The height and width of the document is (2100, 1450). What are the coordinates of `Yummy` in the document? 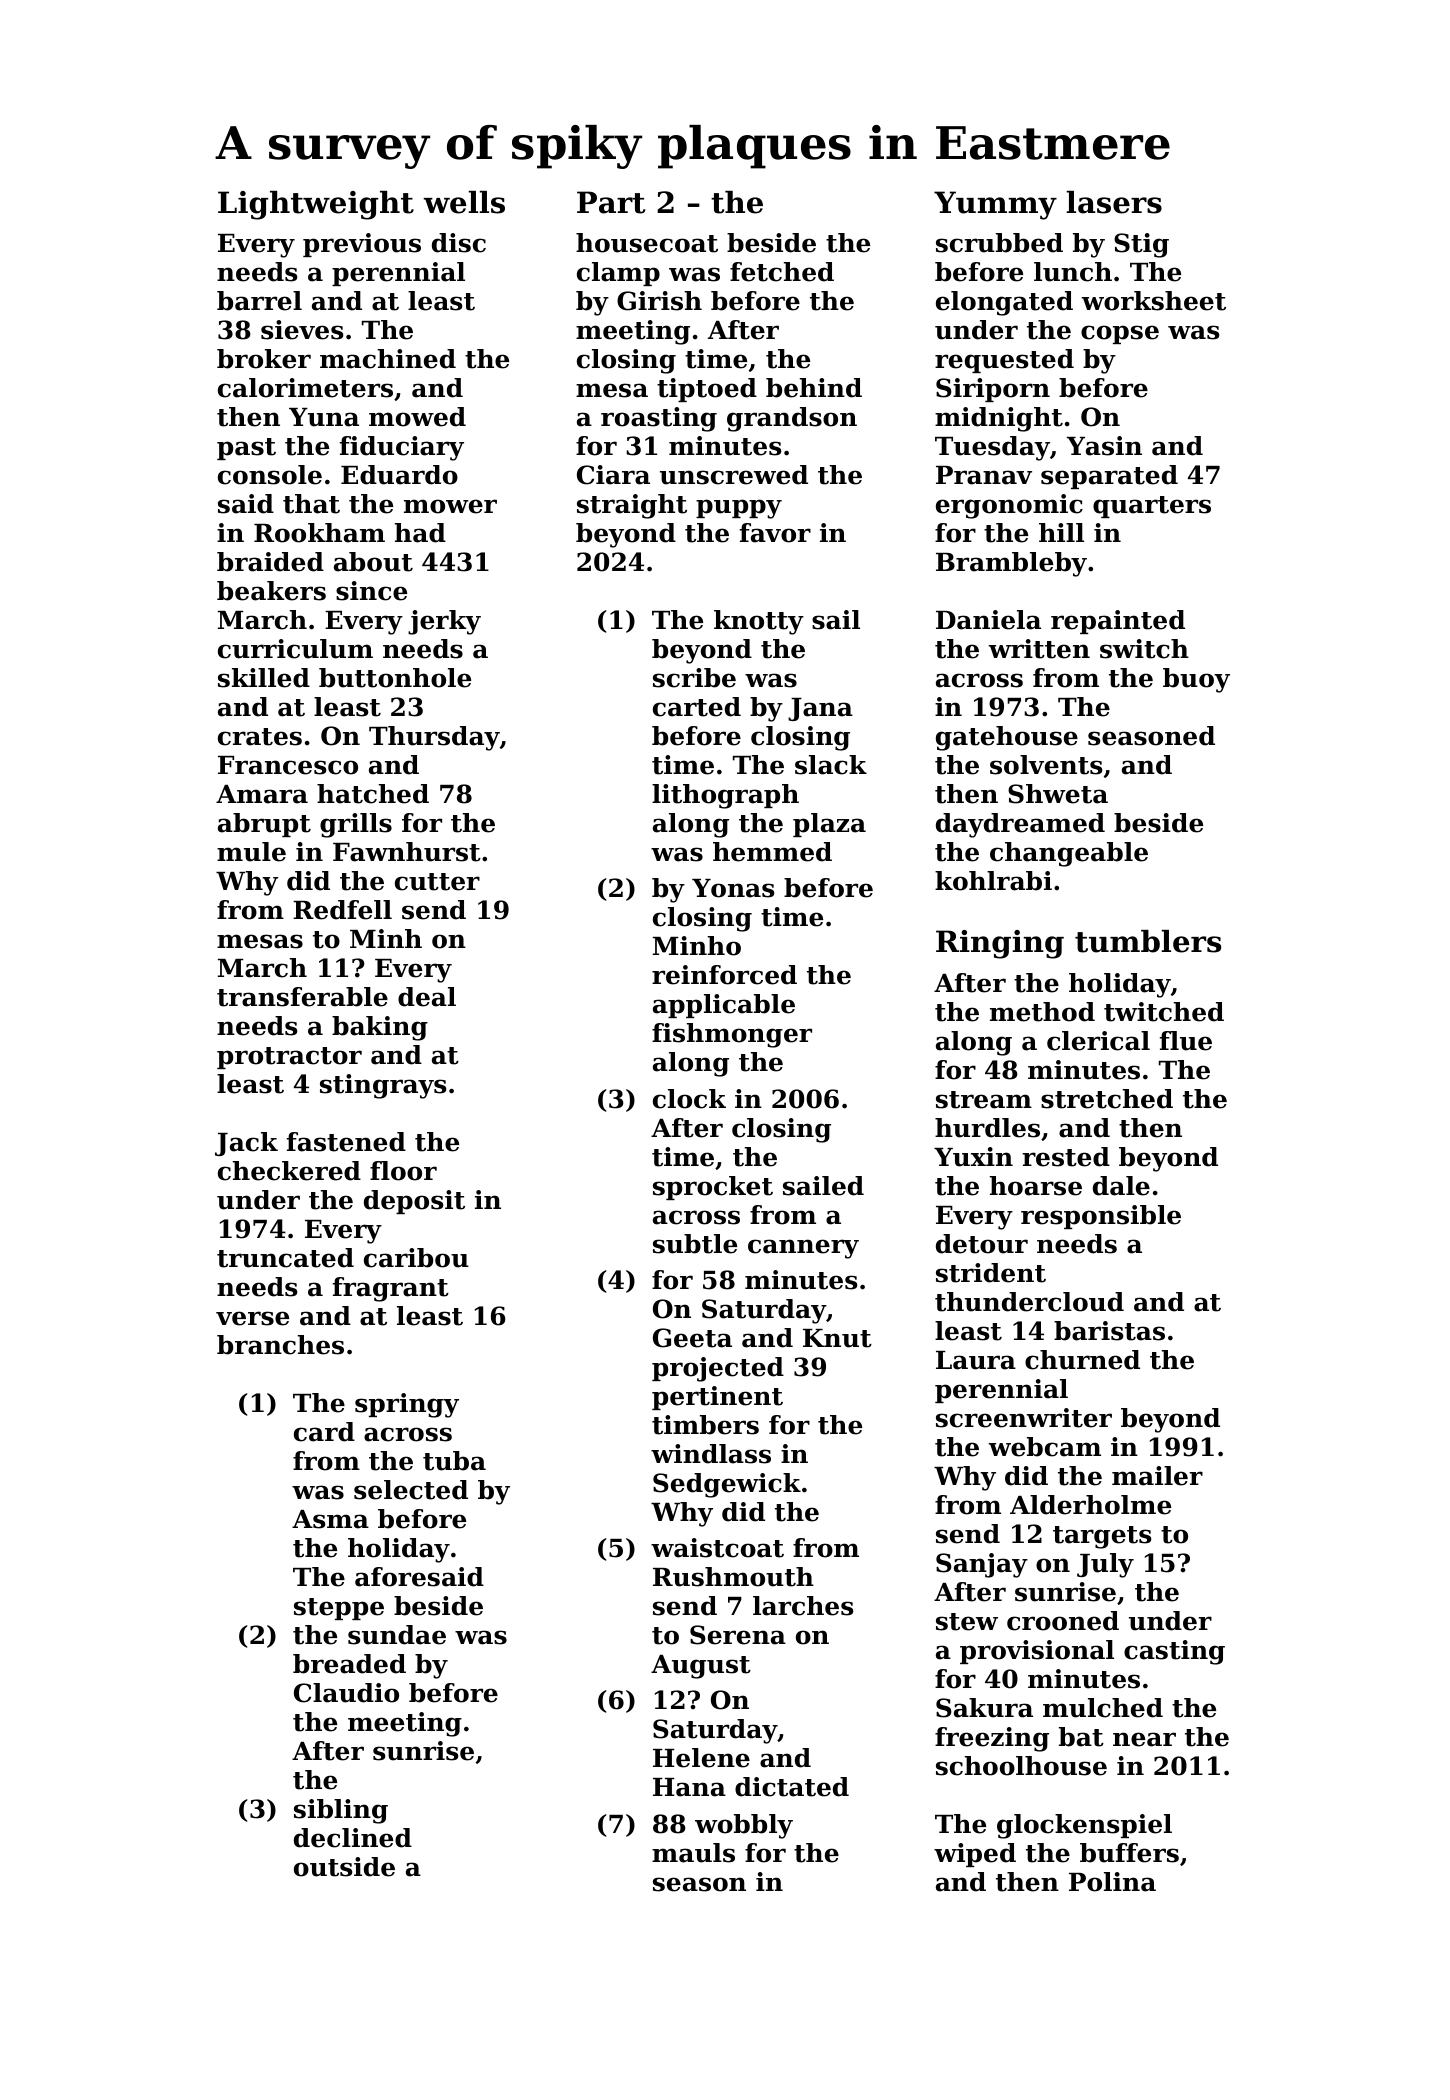 It's located at (995, 205).
